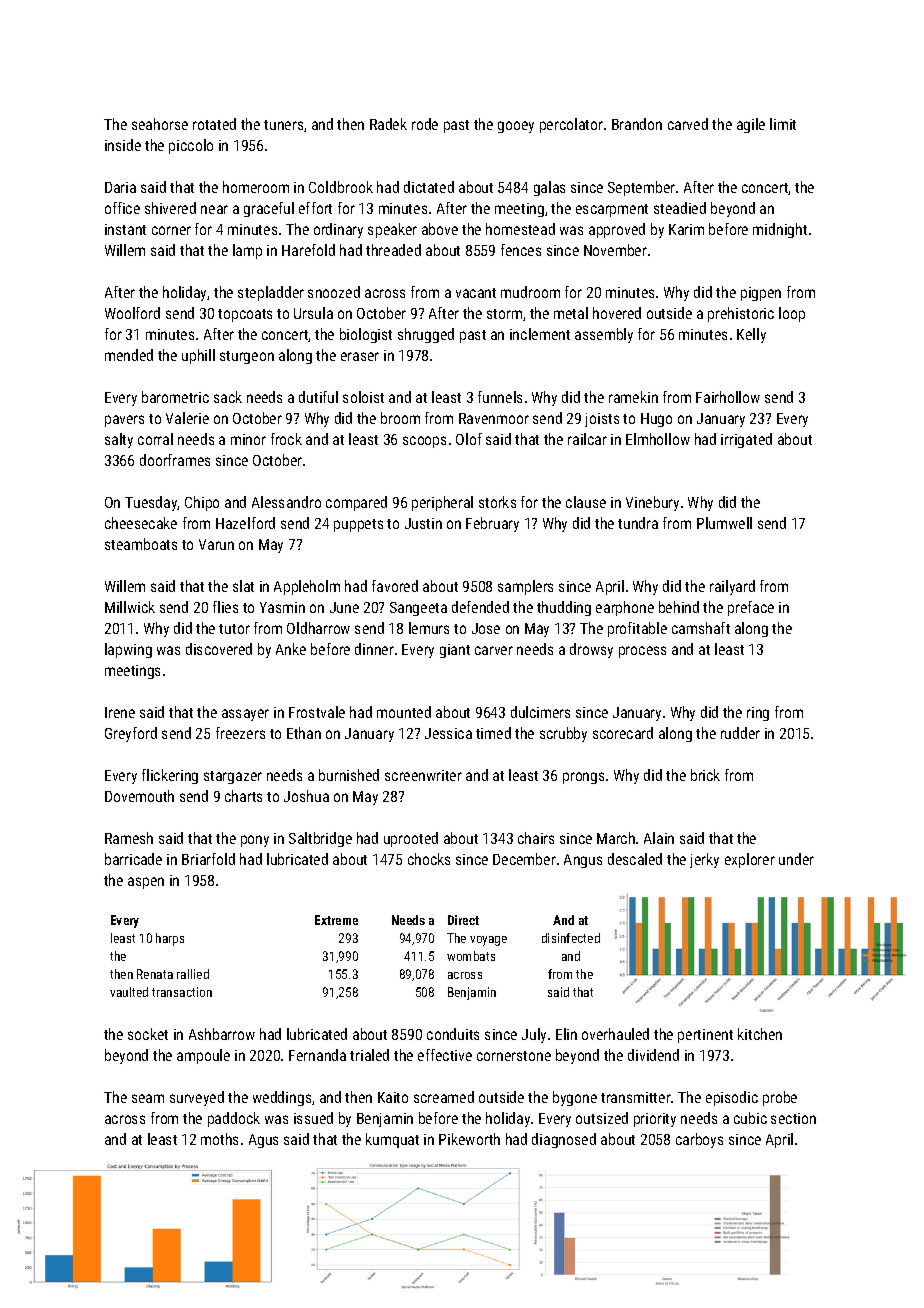  Describe the element at coordinates (471, 956) in the screenshot. I see `wombats` at that location.
